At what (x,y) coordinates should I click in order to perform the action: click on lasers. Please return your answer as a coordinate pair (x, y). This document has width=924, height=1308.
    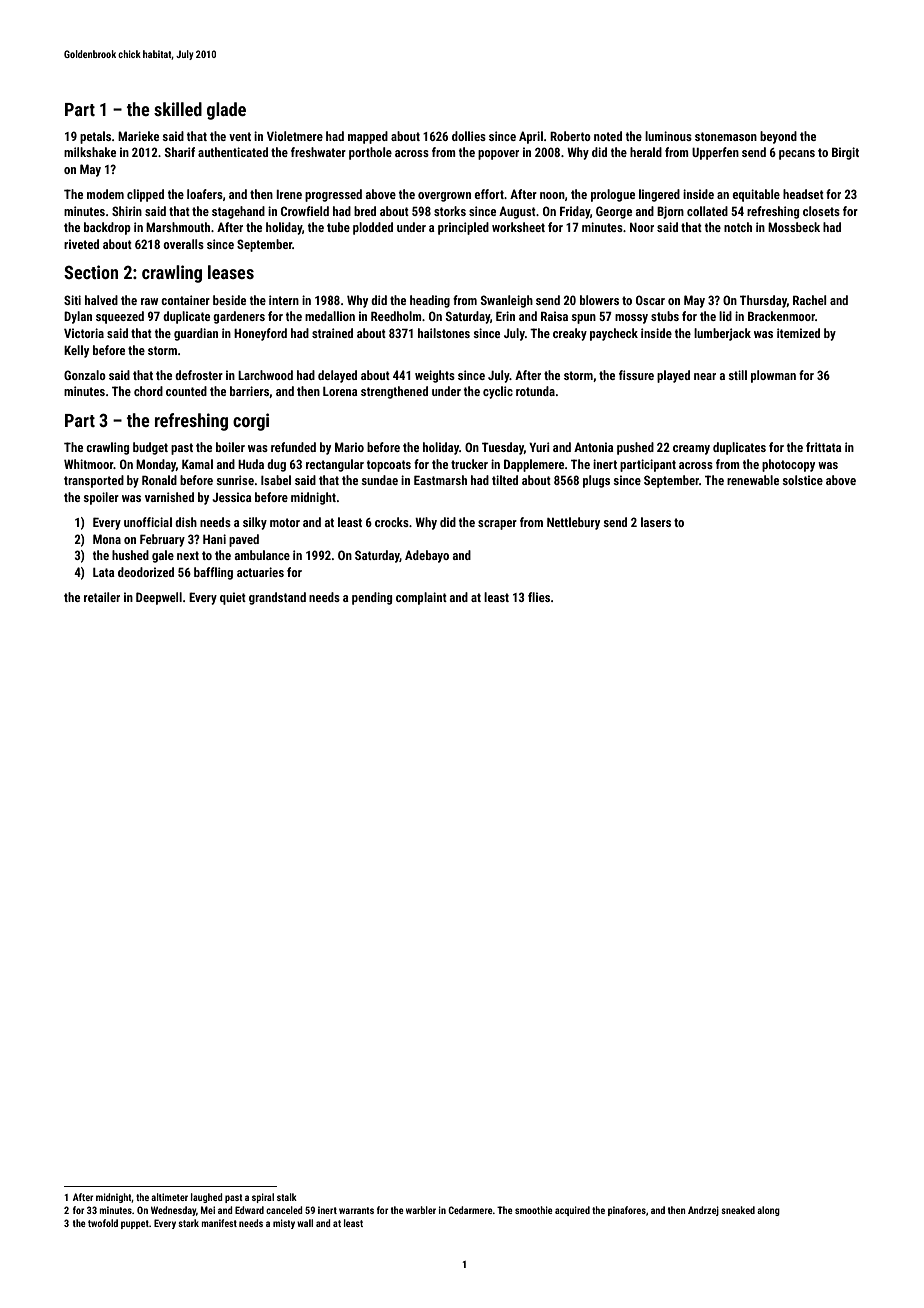
    Looking at the image, I should click on (656, 522).
